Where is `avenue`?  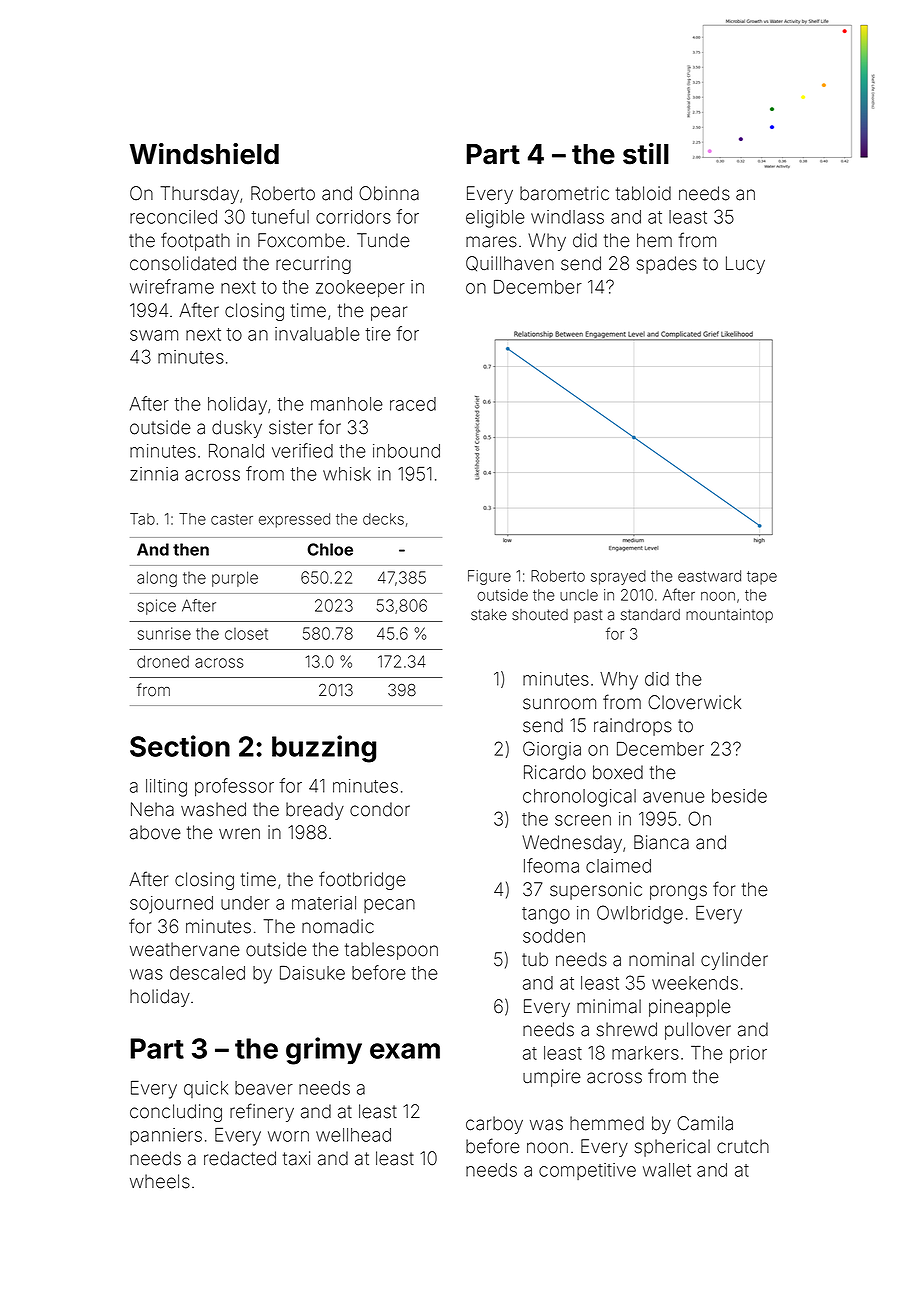
avenue is located at coordinates (674, 797).
